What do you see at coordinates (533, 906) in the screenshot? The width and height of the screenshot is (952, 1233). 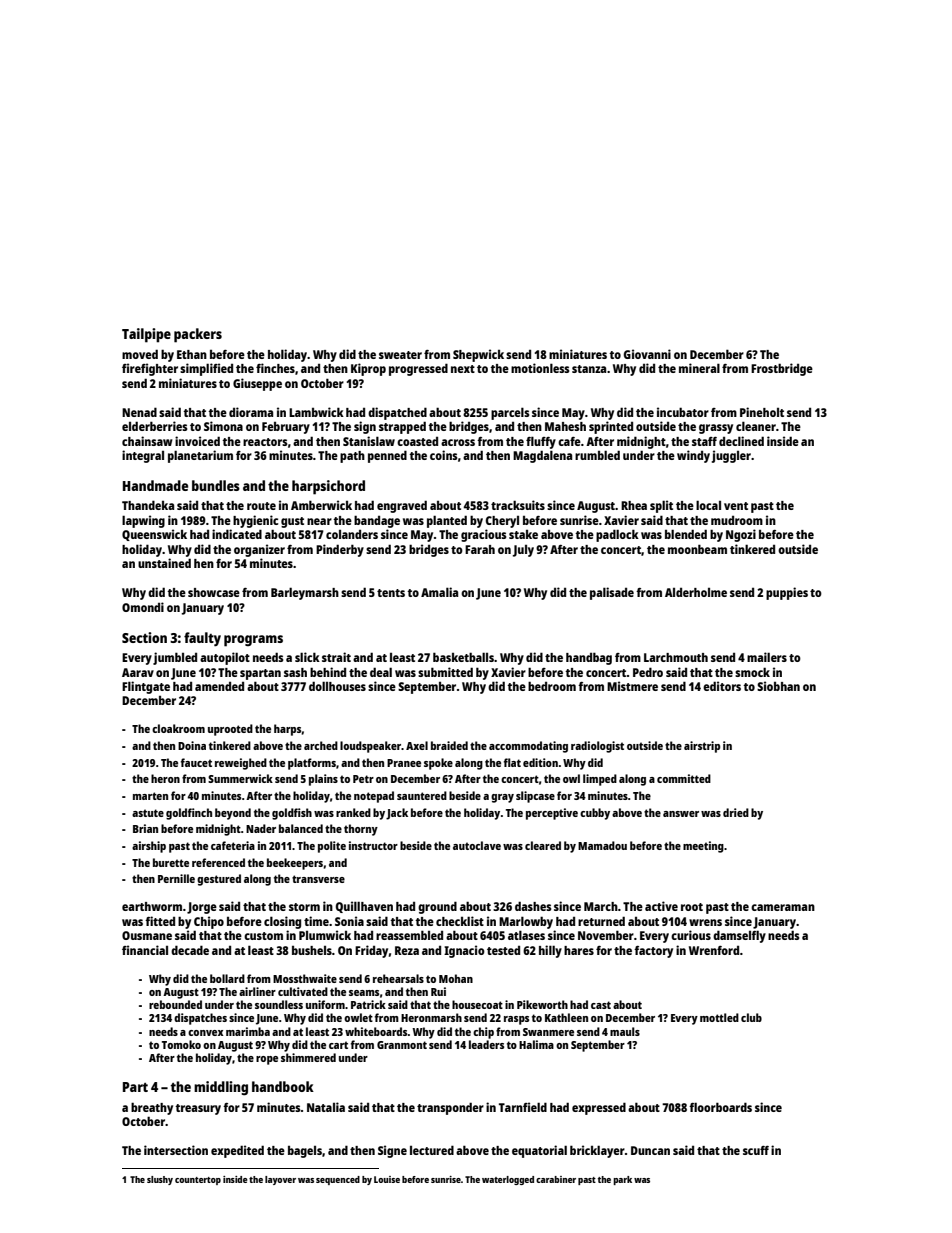 I see `dashes` at bounding box center [533, 906].
